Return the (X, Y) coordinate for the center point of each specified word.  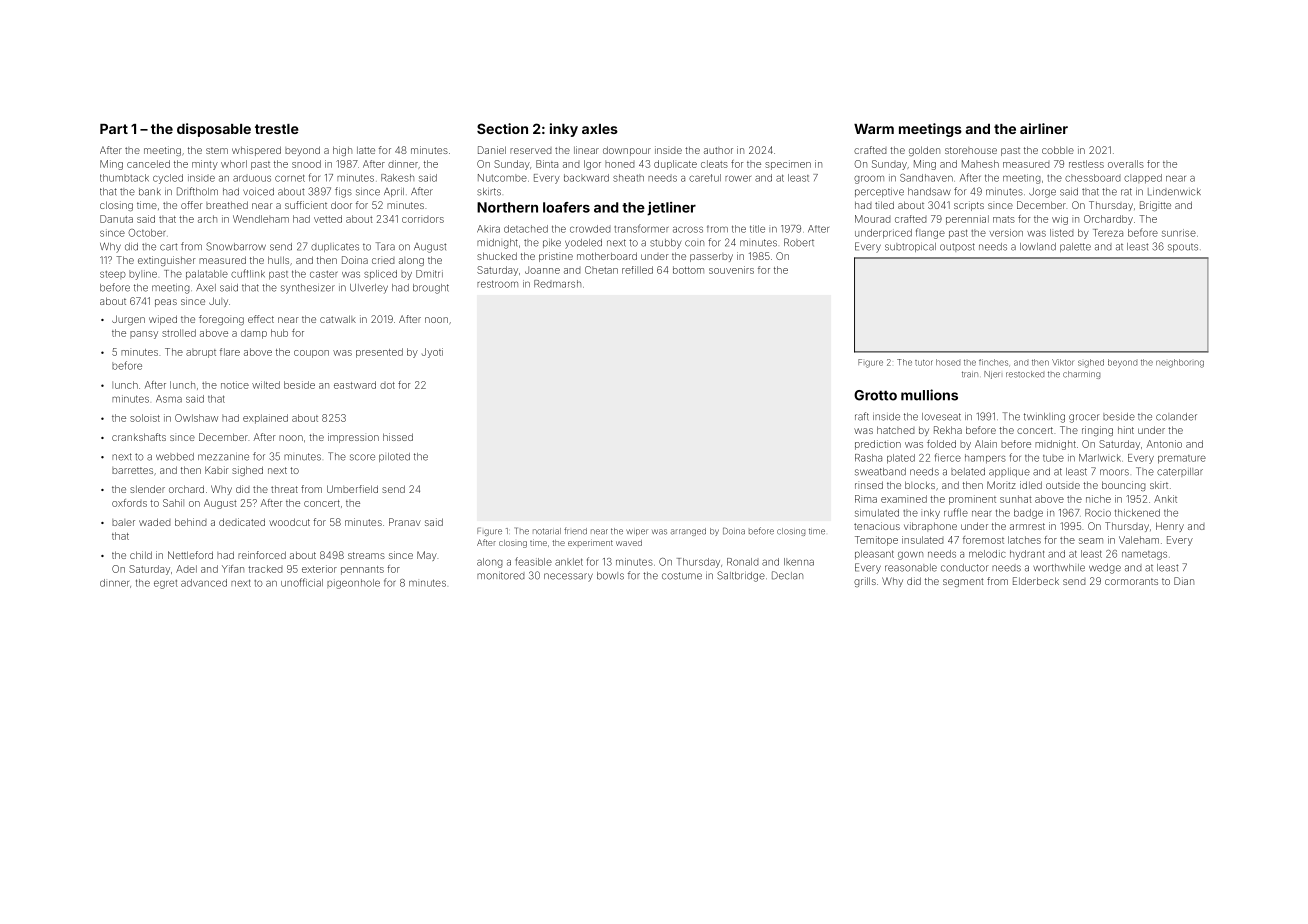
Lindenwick (1174, 192)
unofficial (302, 582)
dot (387, 385)
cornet (290, 178)
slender (147, 489)
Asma (169, 399)
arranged (688, 532)
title (757, 229)
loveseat (941, 417)
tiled (884, 205)
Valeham (1139, 540)
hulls (278, 260)
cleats (714, 164)
